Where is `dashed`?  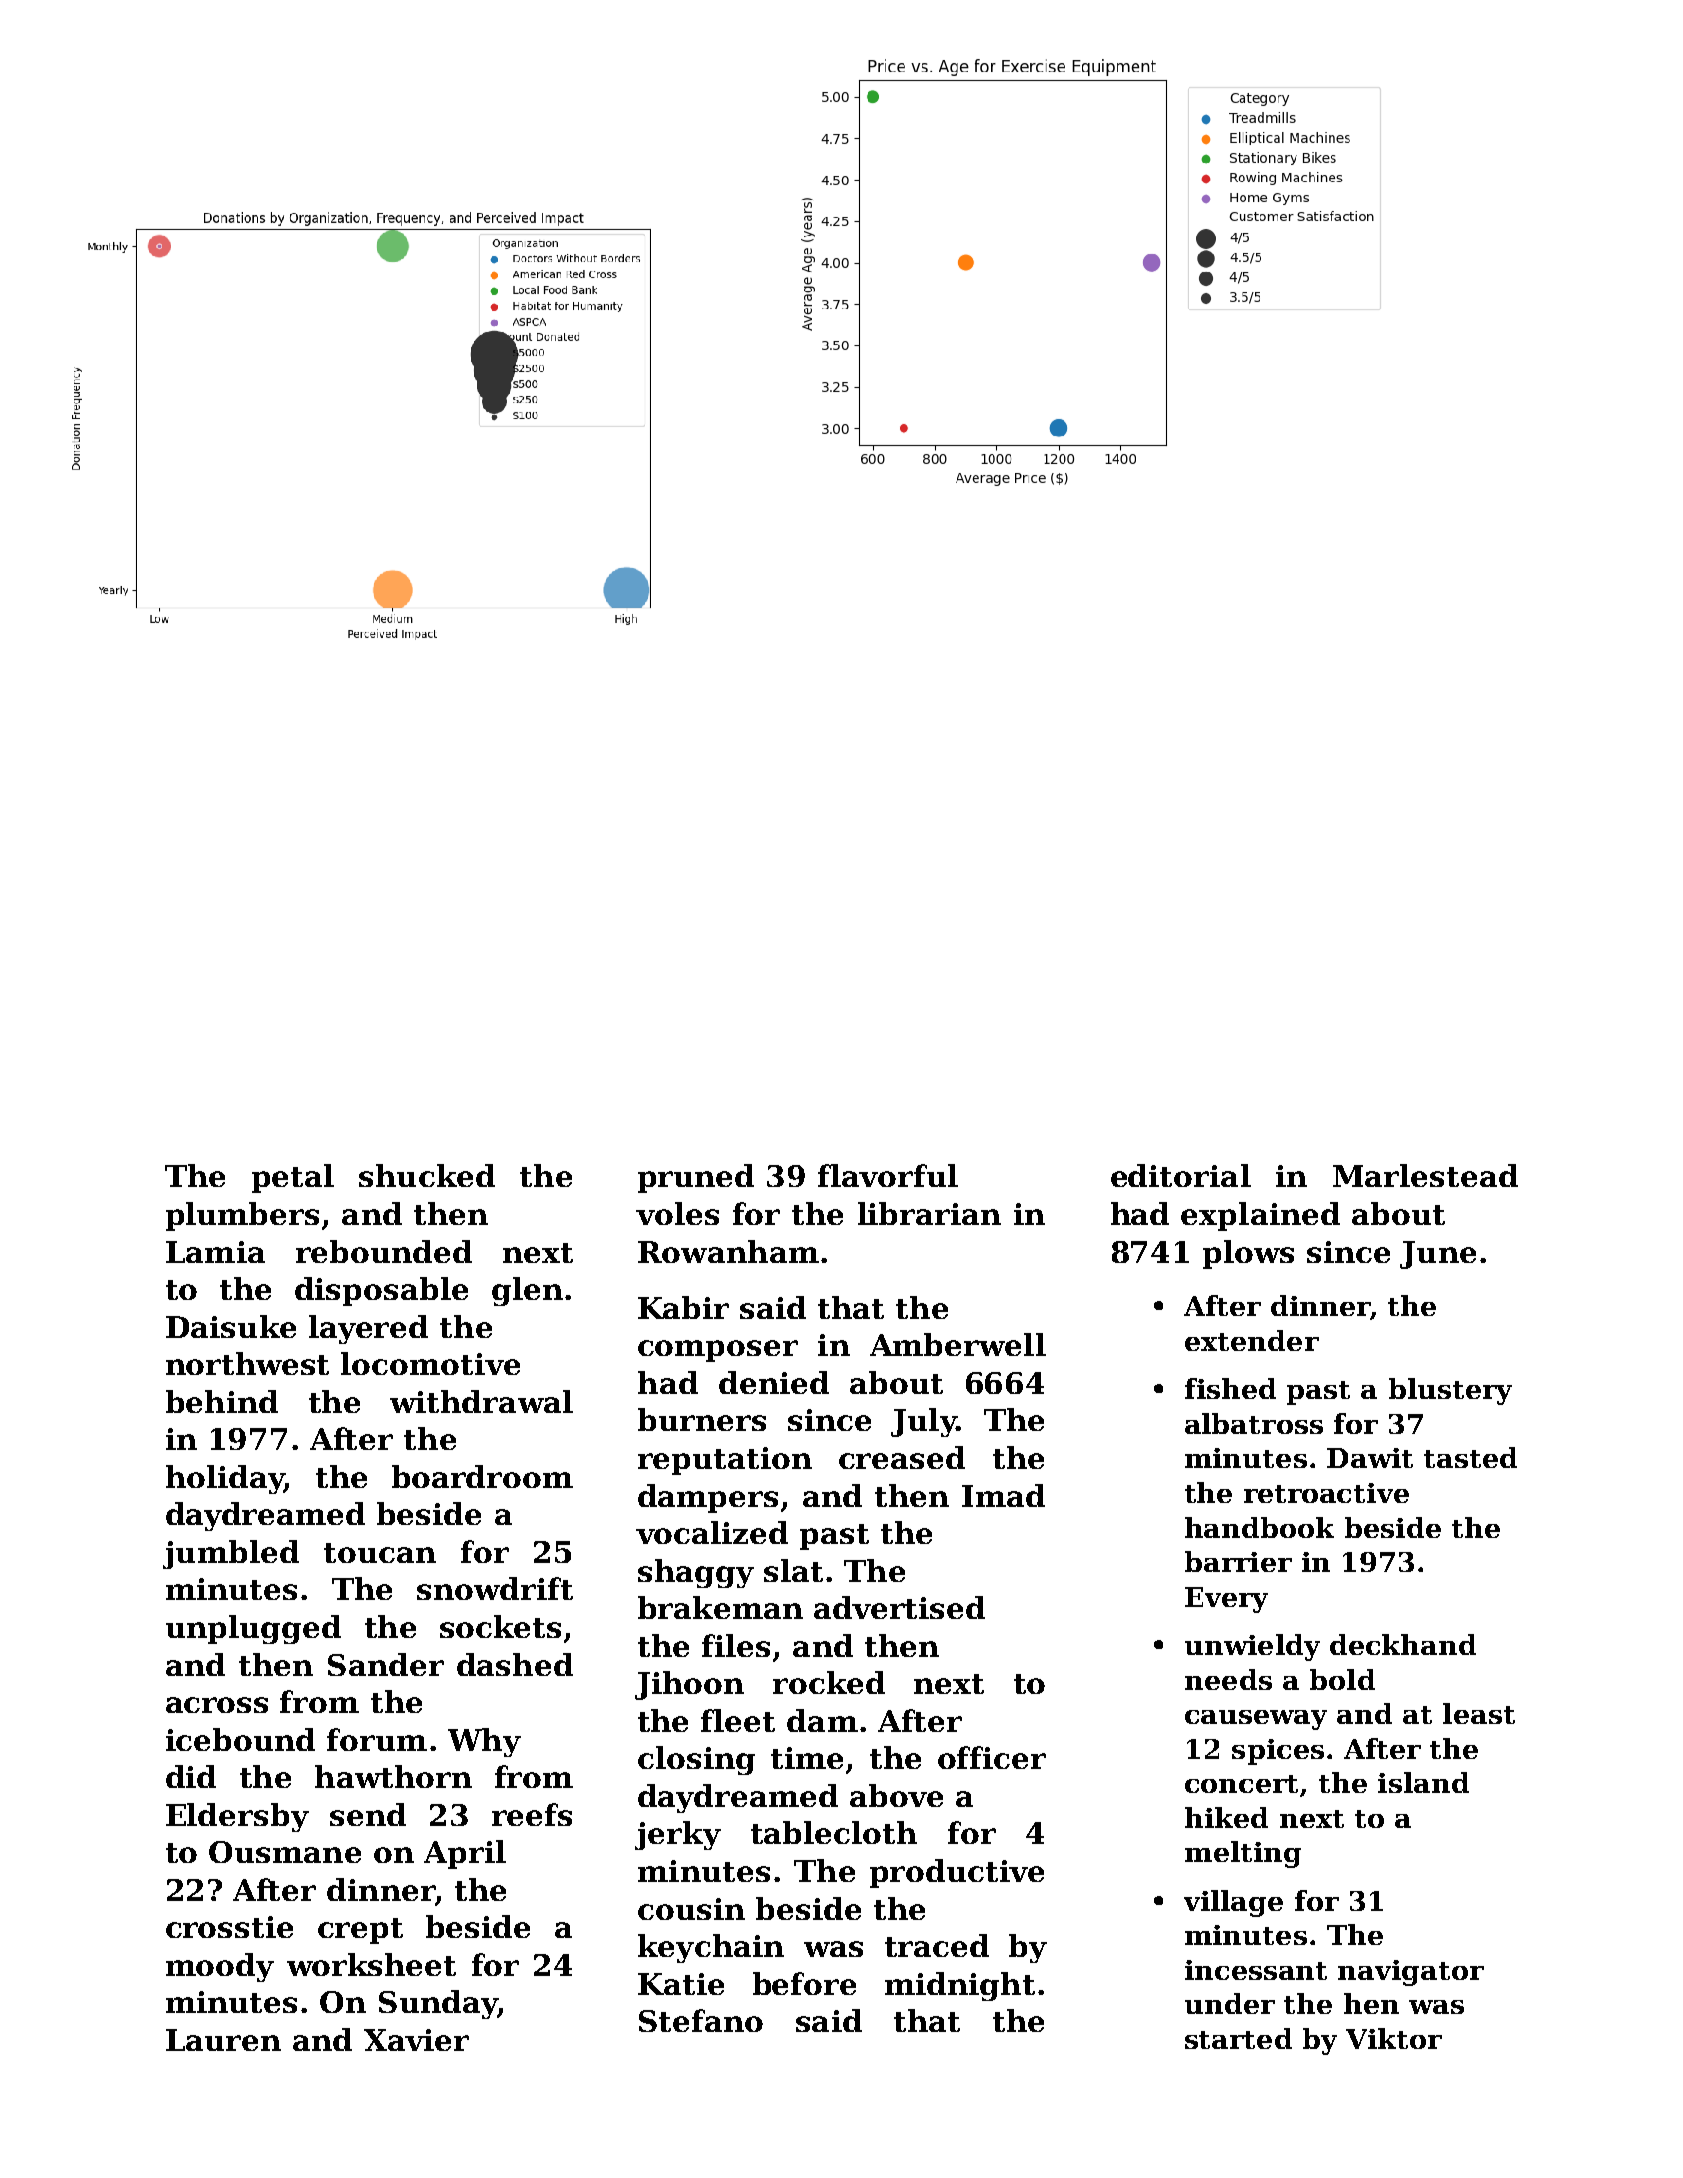 dashed is located at coordinates (515, 1664).
